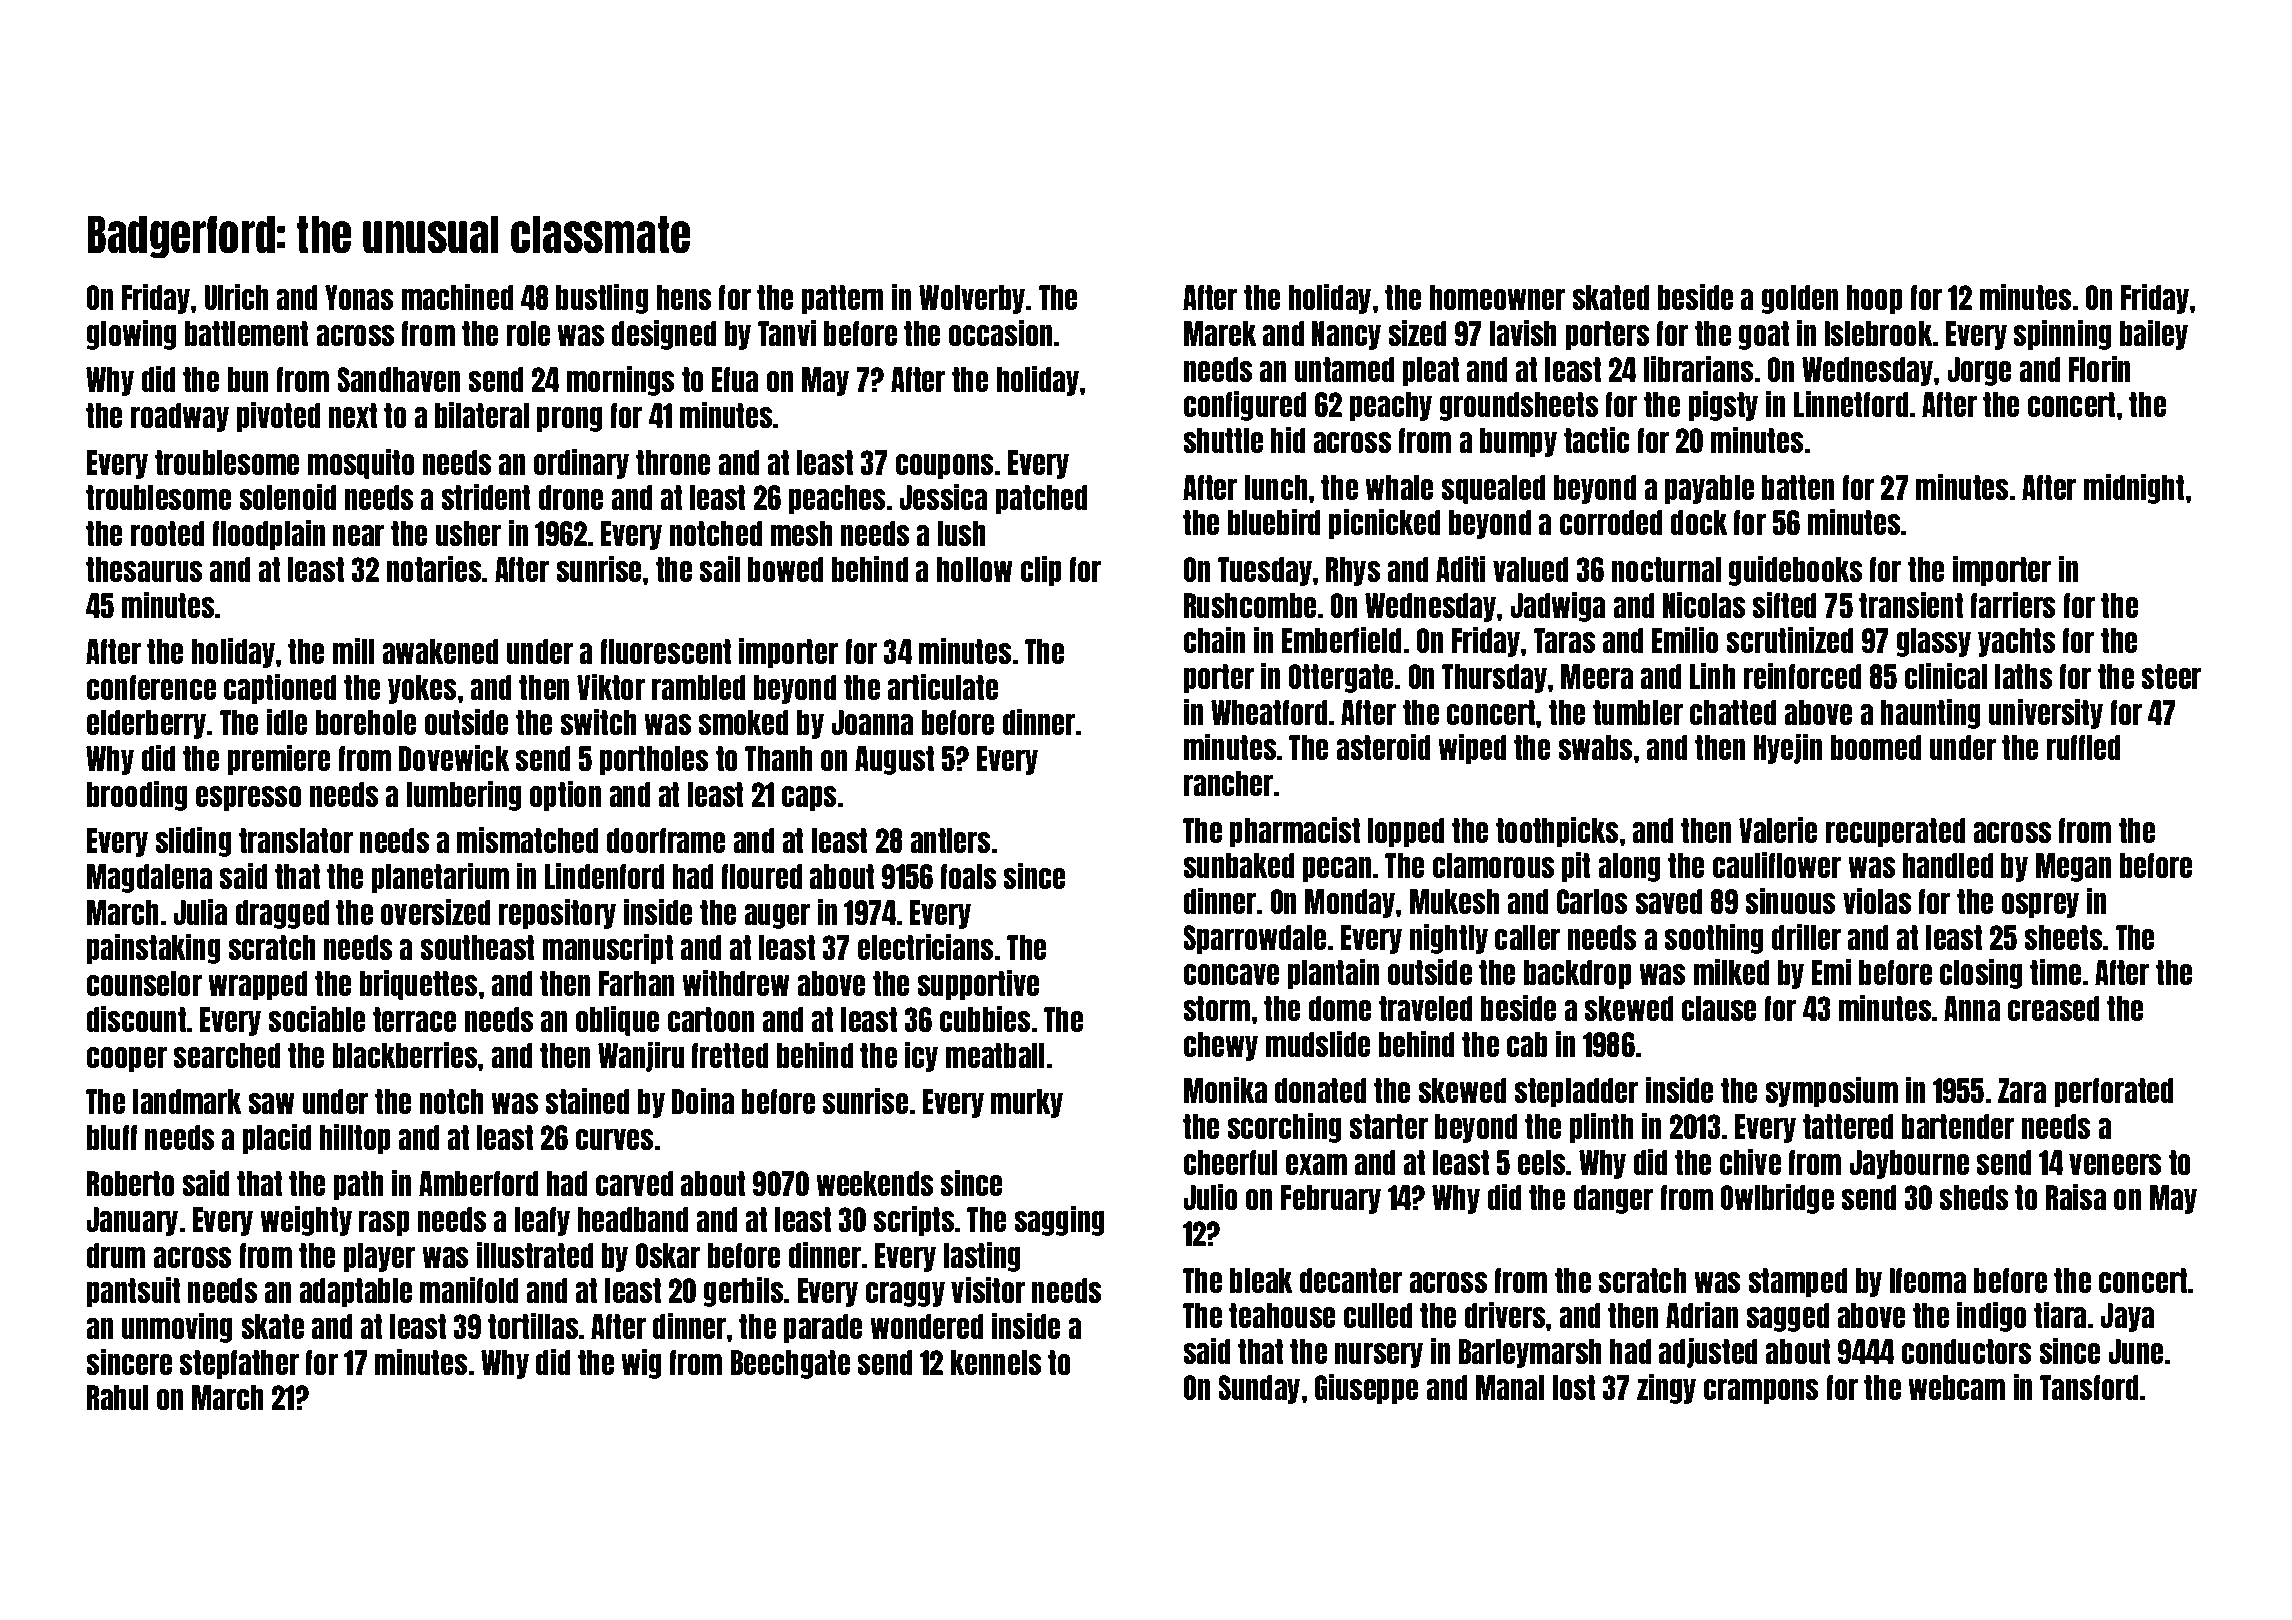 This document has width=2292, height=1620. I want to click on manifold, so click(469, 1289).
